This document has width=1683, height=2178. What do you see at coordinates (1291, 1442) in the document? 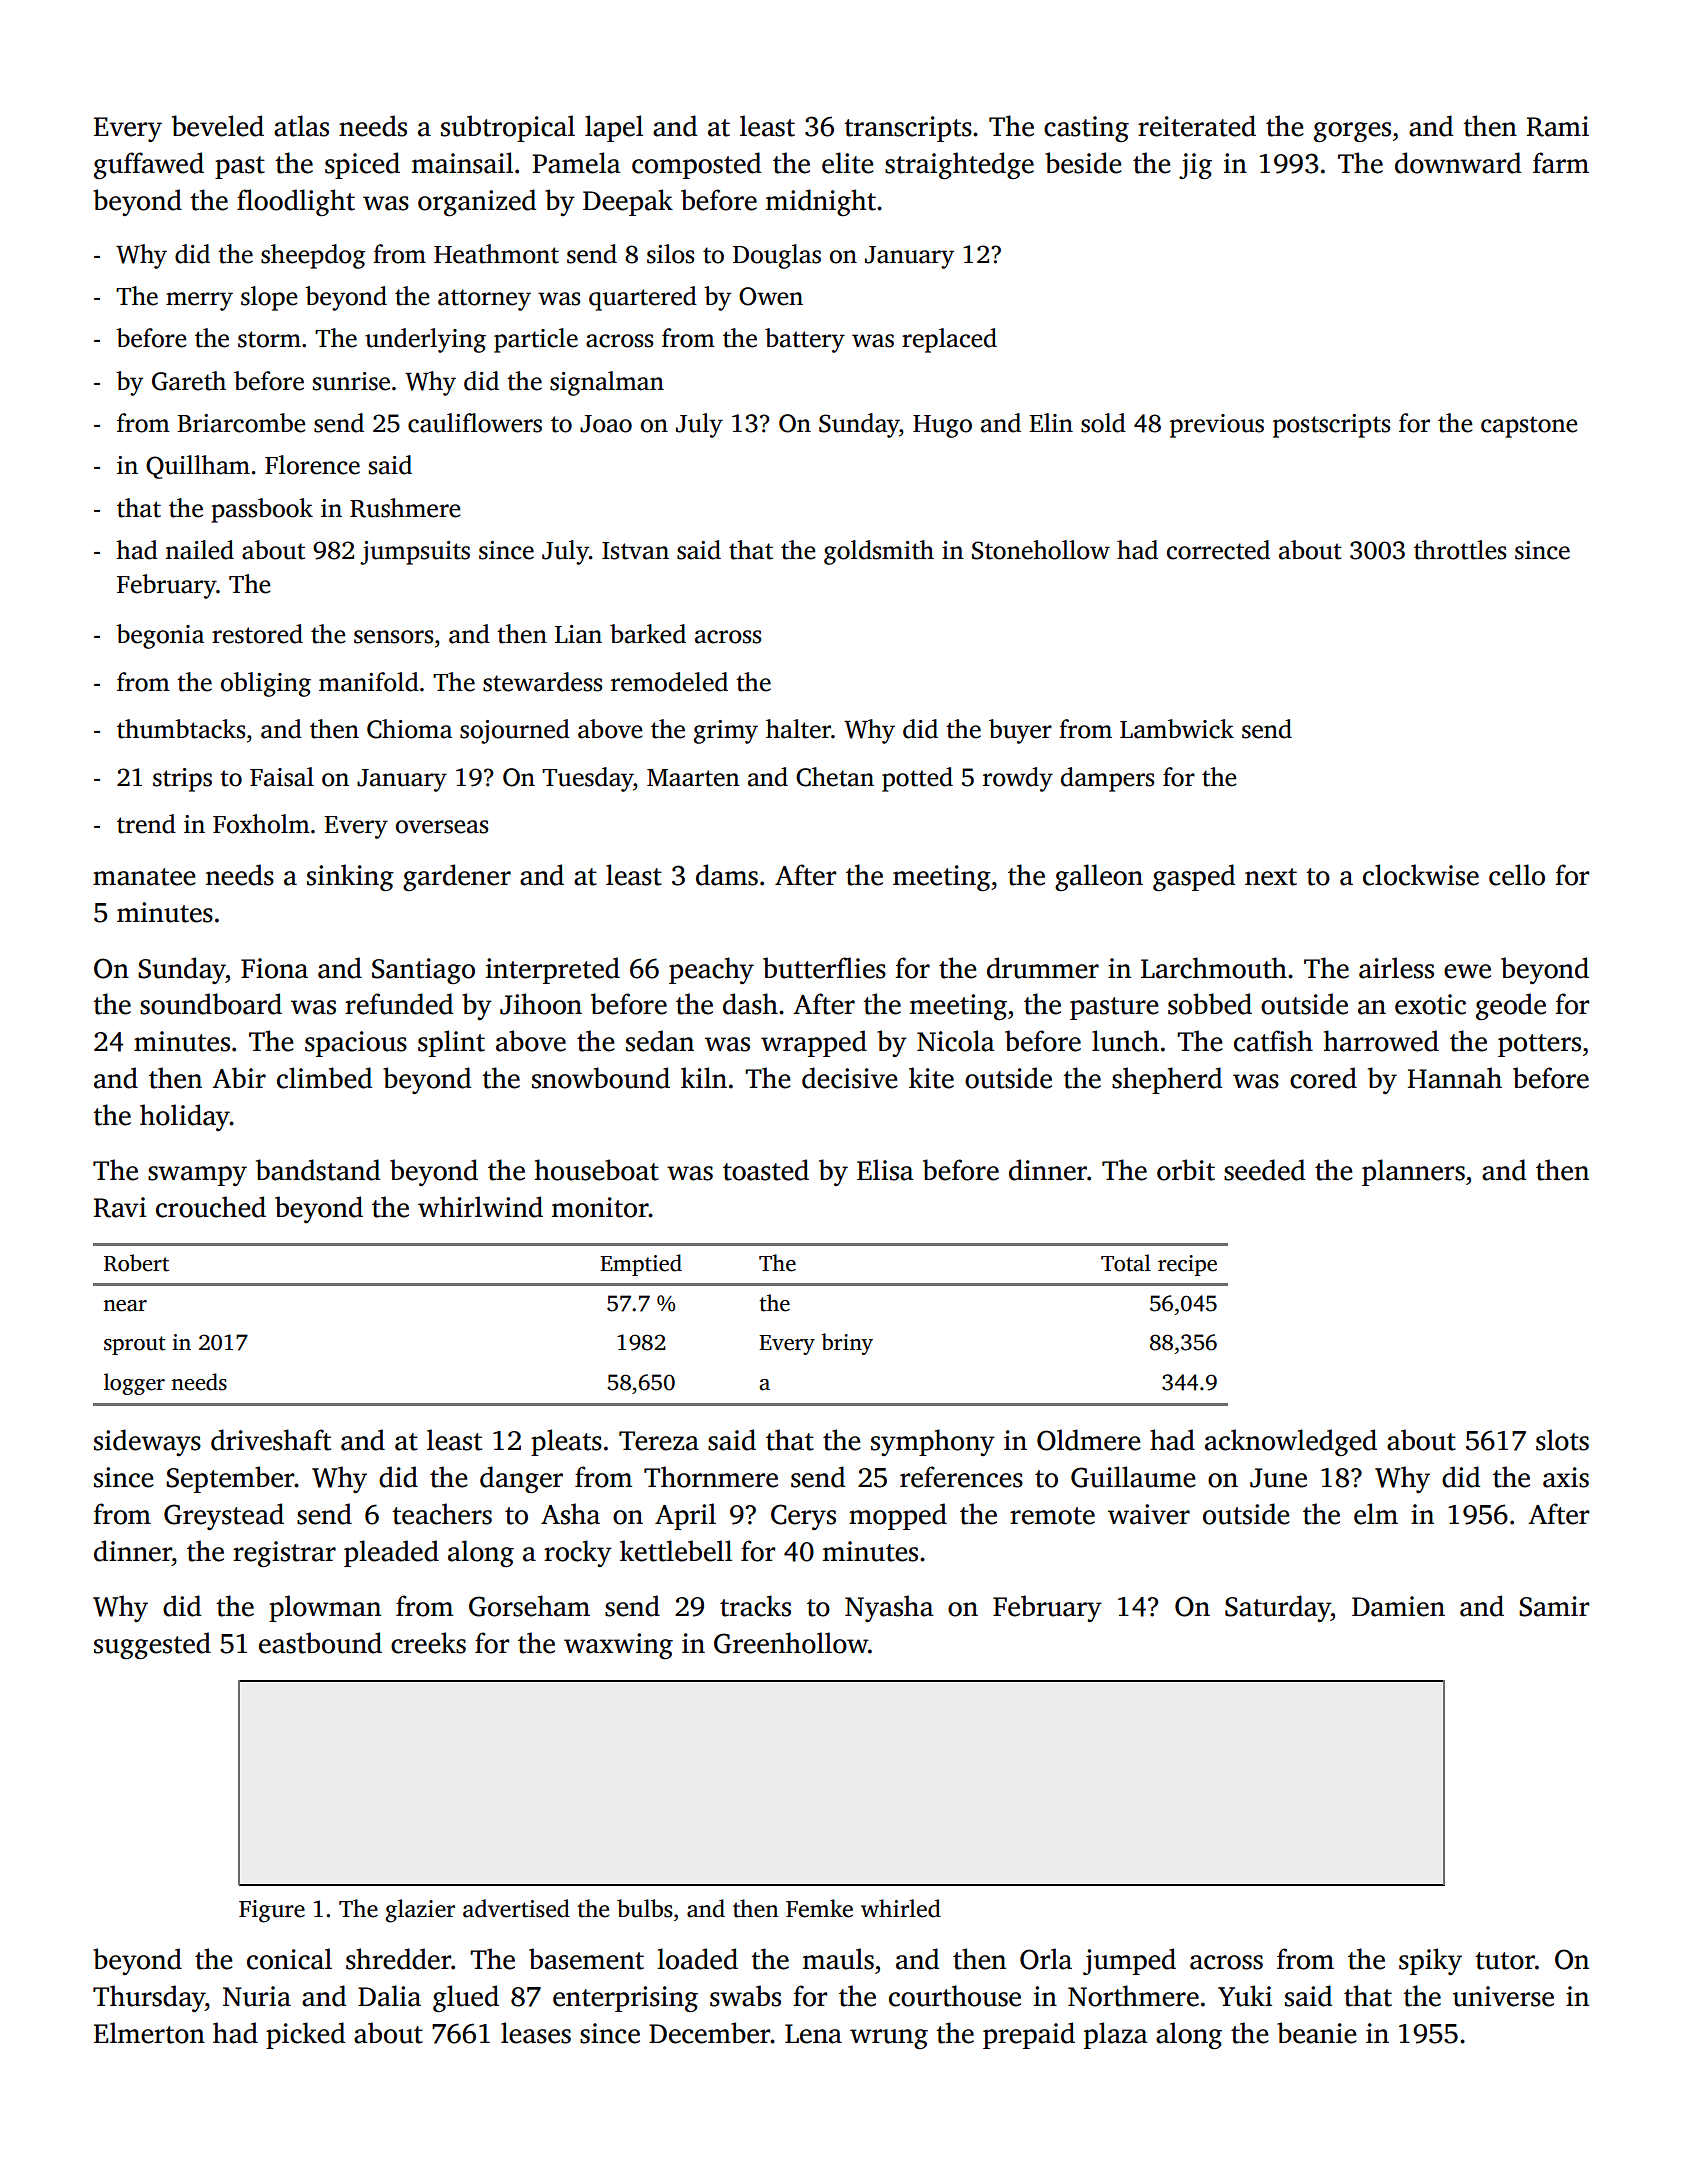
I see `acknowledged` at bounding box center [1291, 1442].
